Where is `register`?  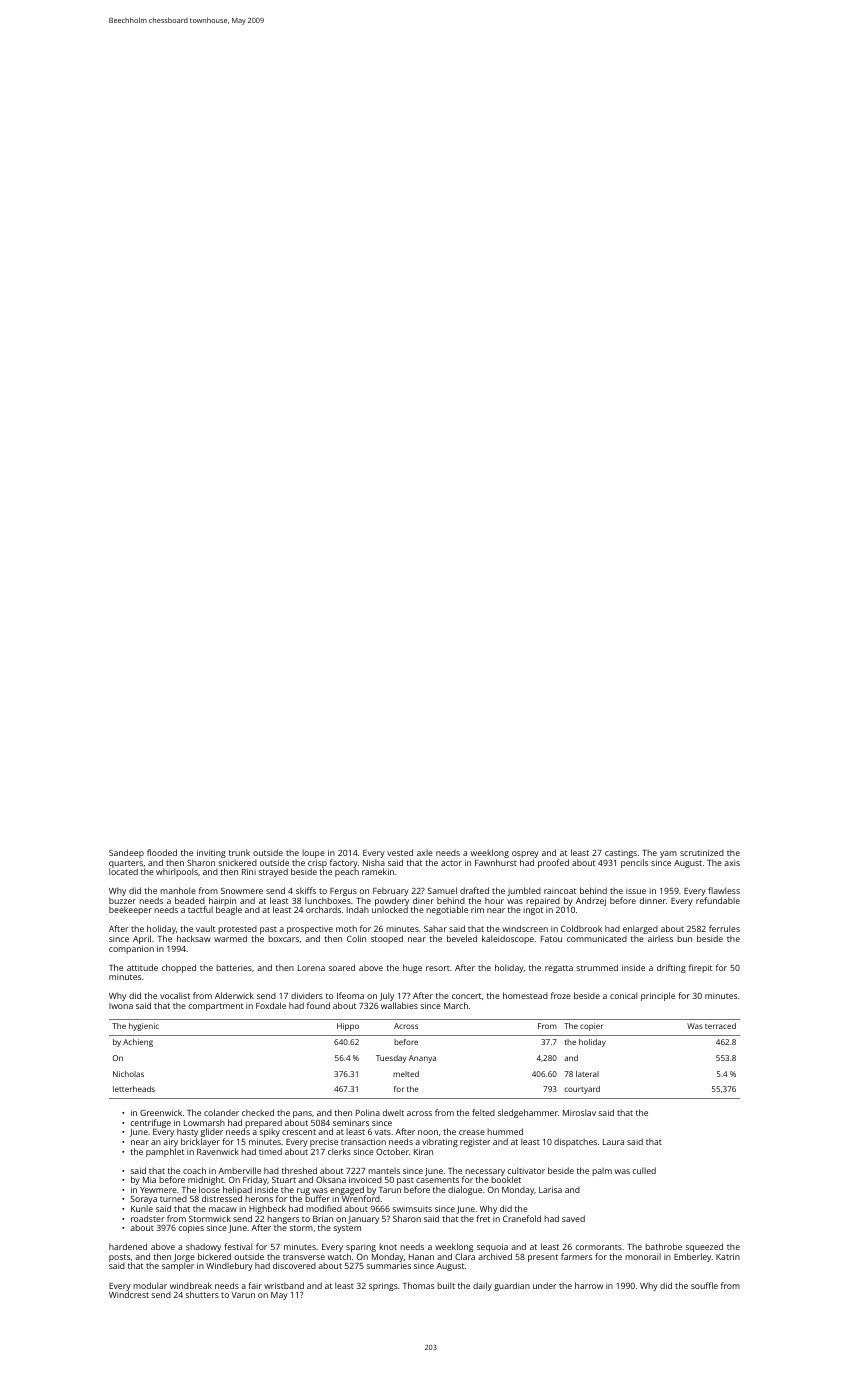 register is located at coordinates (475, 1143).
